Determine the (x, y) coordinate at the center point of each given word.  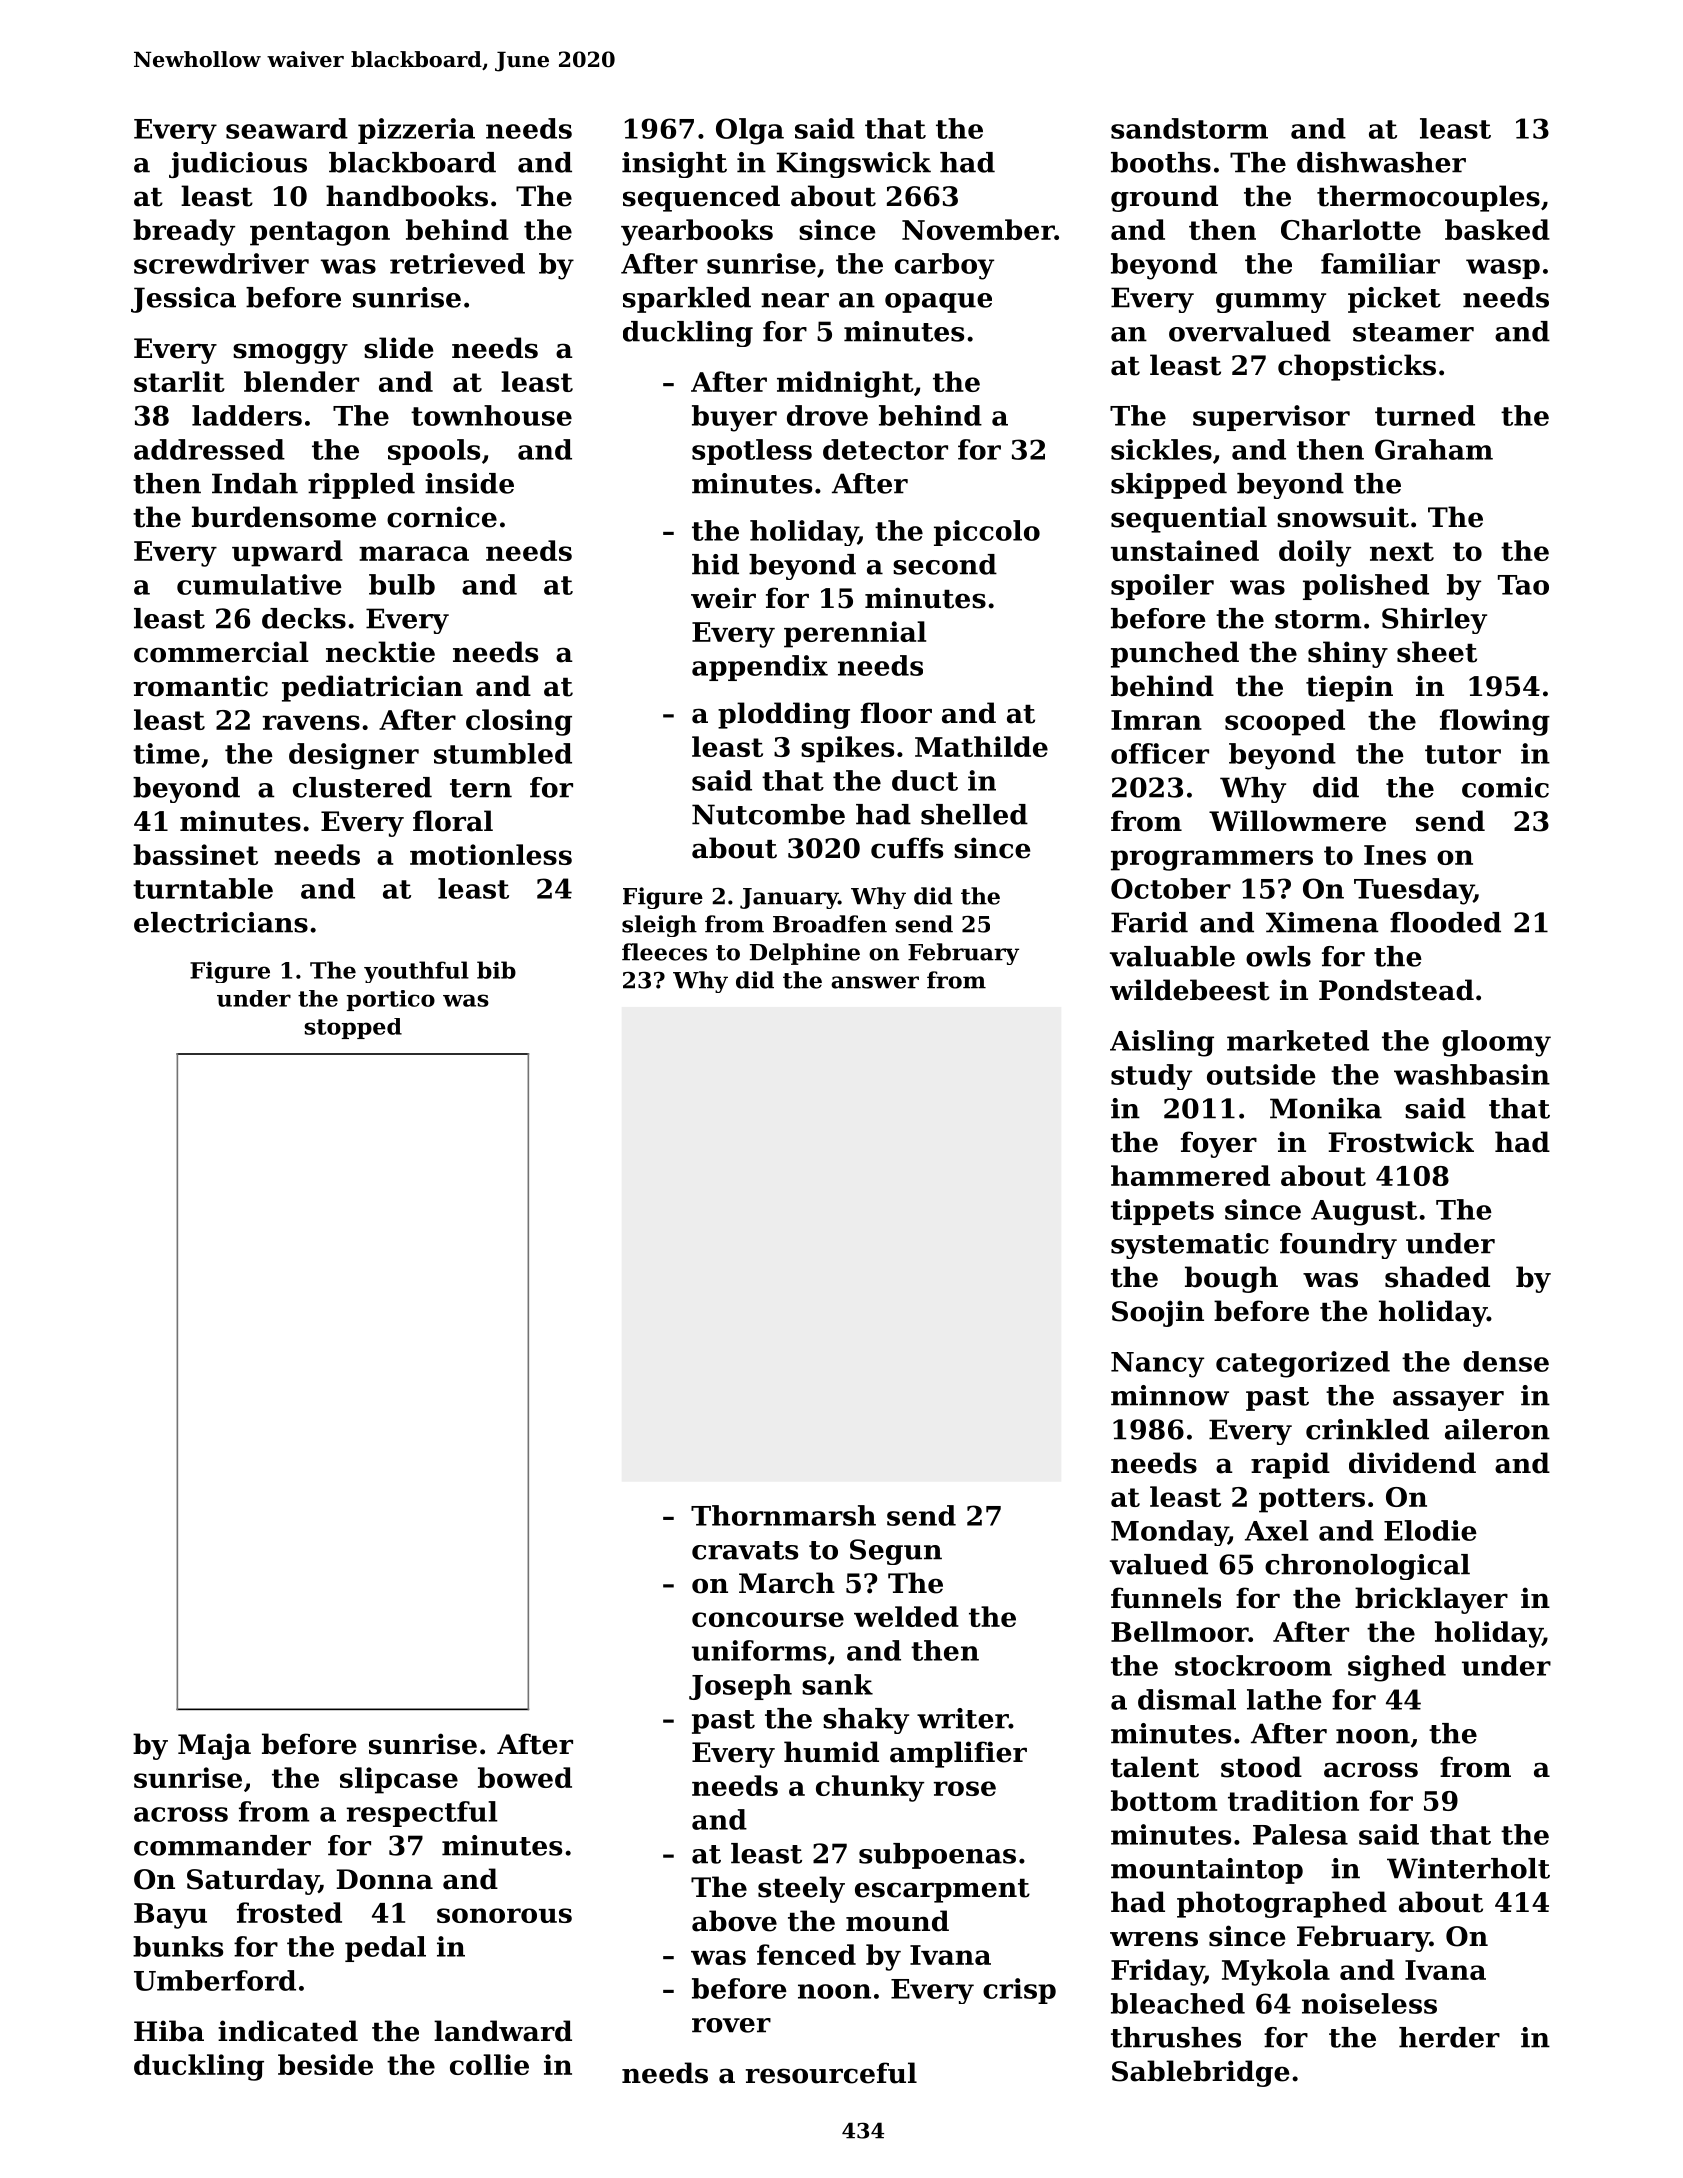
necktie (380, 652)
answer (875, 982)
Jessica (183, 300)
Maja (214, 1746)
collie (489, 2064)
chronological (1367, 1567)
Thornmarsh (783, 1515)
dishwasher (1381, 162)
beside (325, 2064)
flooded (1445, 922)
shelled (974, 814)
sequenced (701, 198)
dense (1506, 1361)
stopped (353, 1028)
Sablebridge (1200, 2073)
